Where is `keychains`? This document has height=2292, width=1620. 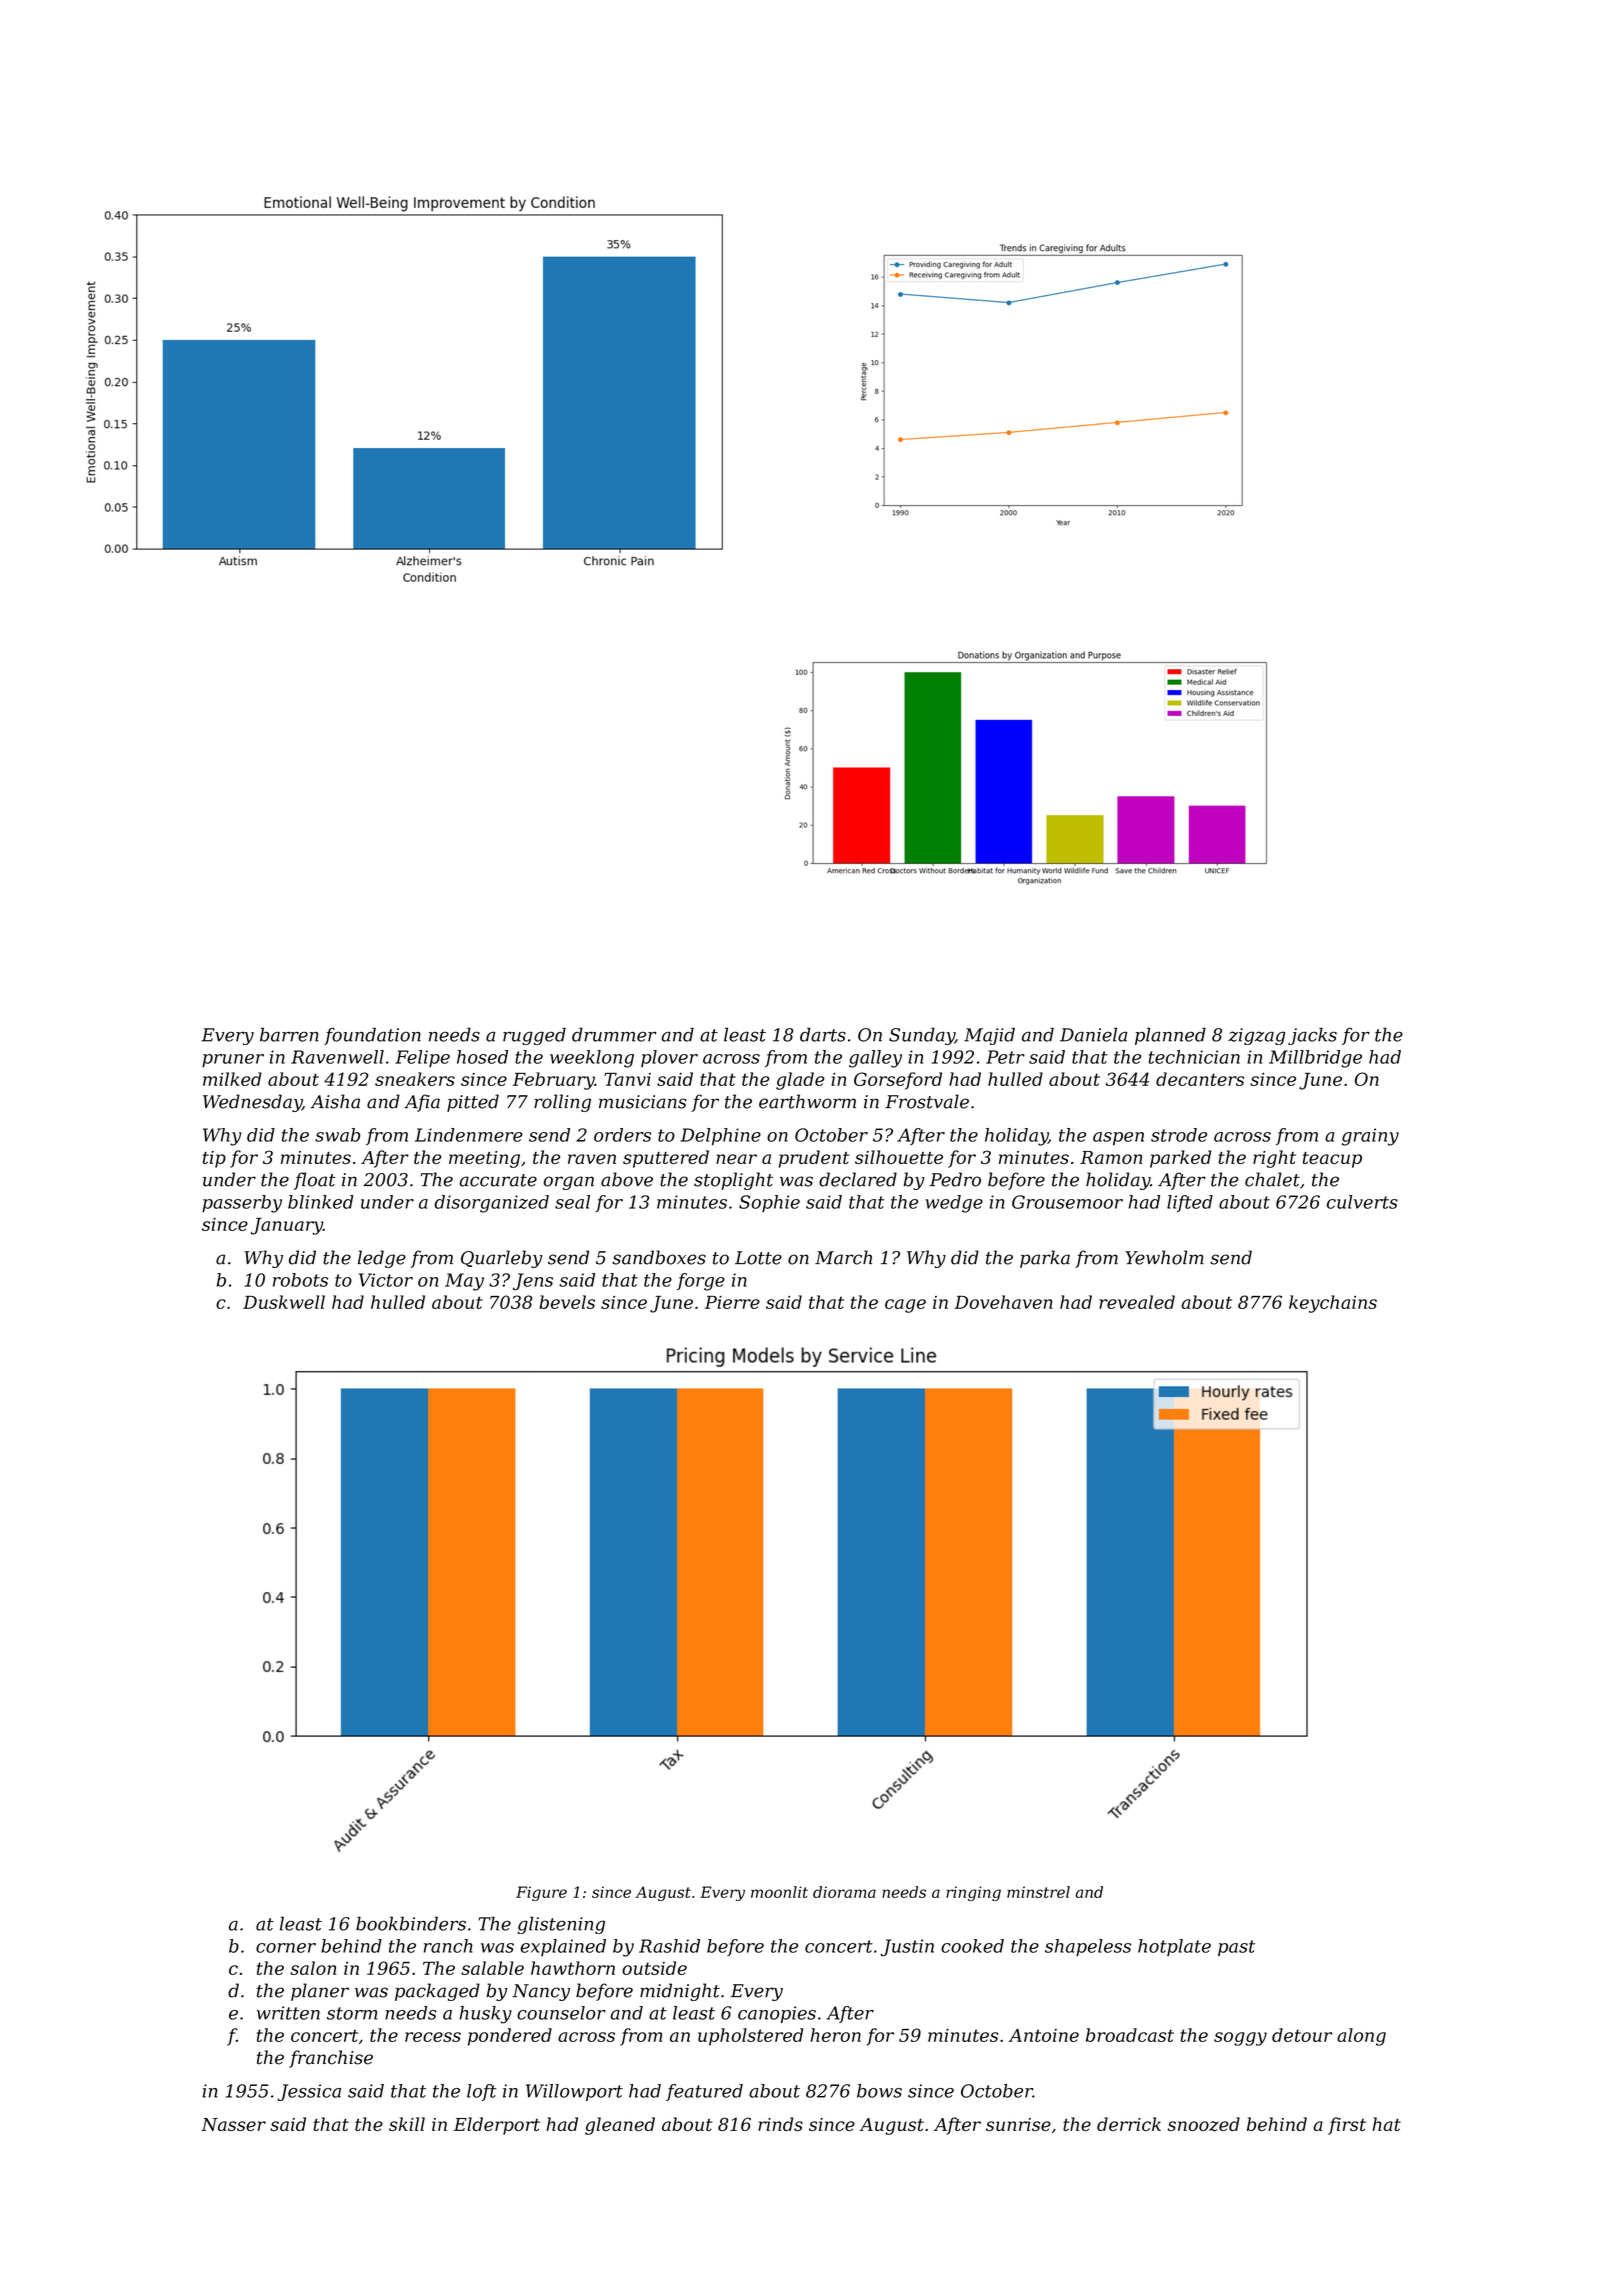
keychains is located at coordinates (1333, 1304).
